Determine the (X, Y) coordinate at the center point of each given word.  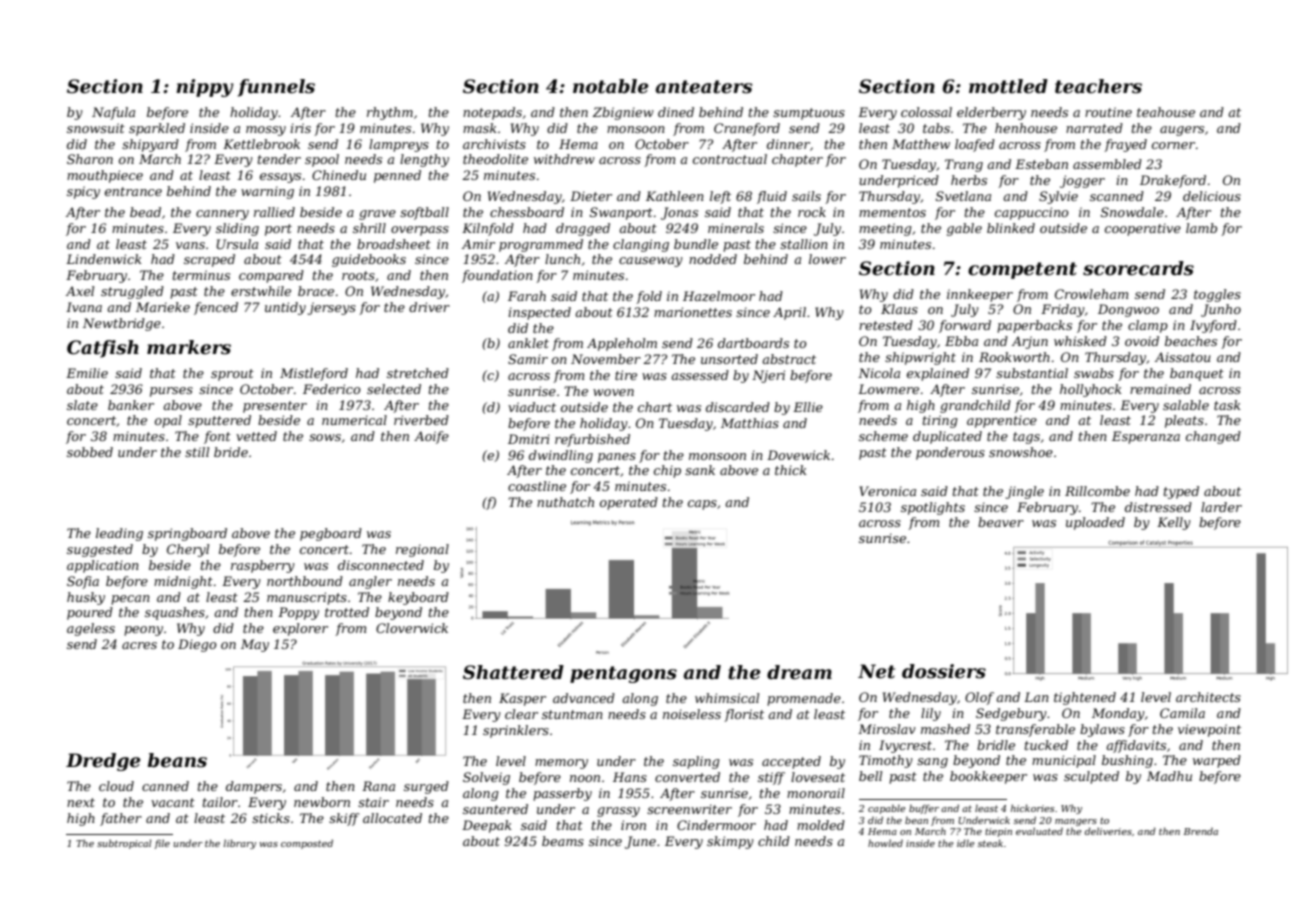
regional (422, 550)
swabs (1094, 373)
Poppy (298, 613)
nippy (204, 88)
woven (613, 392)
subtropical (124, 844)
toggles (1217, 295)
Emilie (87, 373)
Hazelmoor (719, 296)
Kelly (1174, 523)
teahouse (1166, 112)
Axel (80, 291)
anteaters (704, 87)
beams (563, 841)
